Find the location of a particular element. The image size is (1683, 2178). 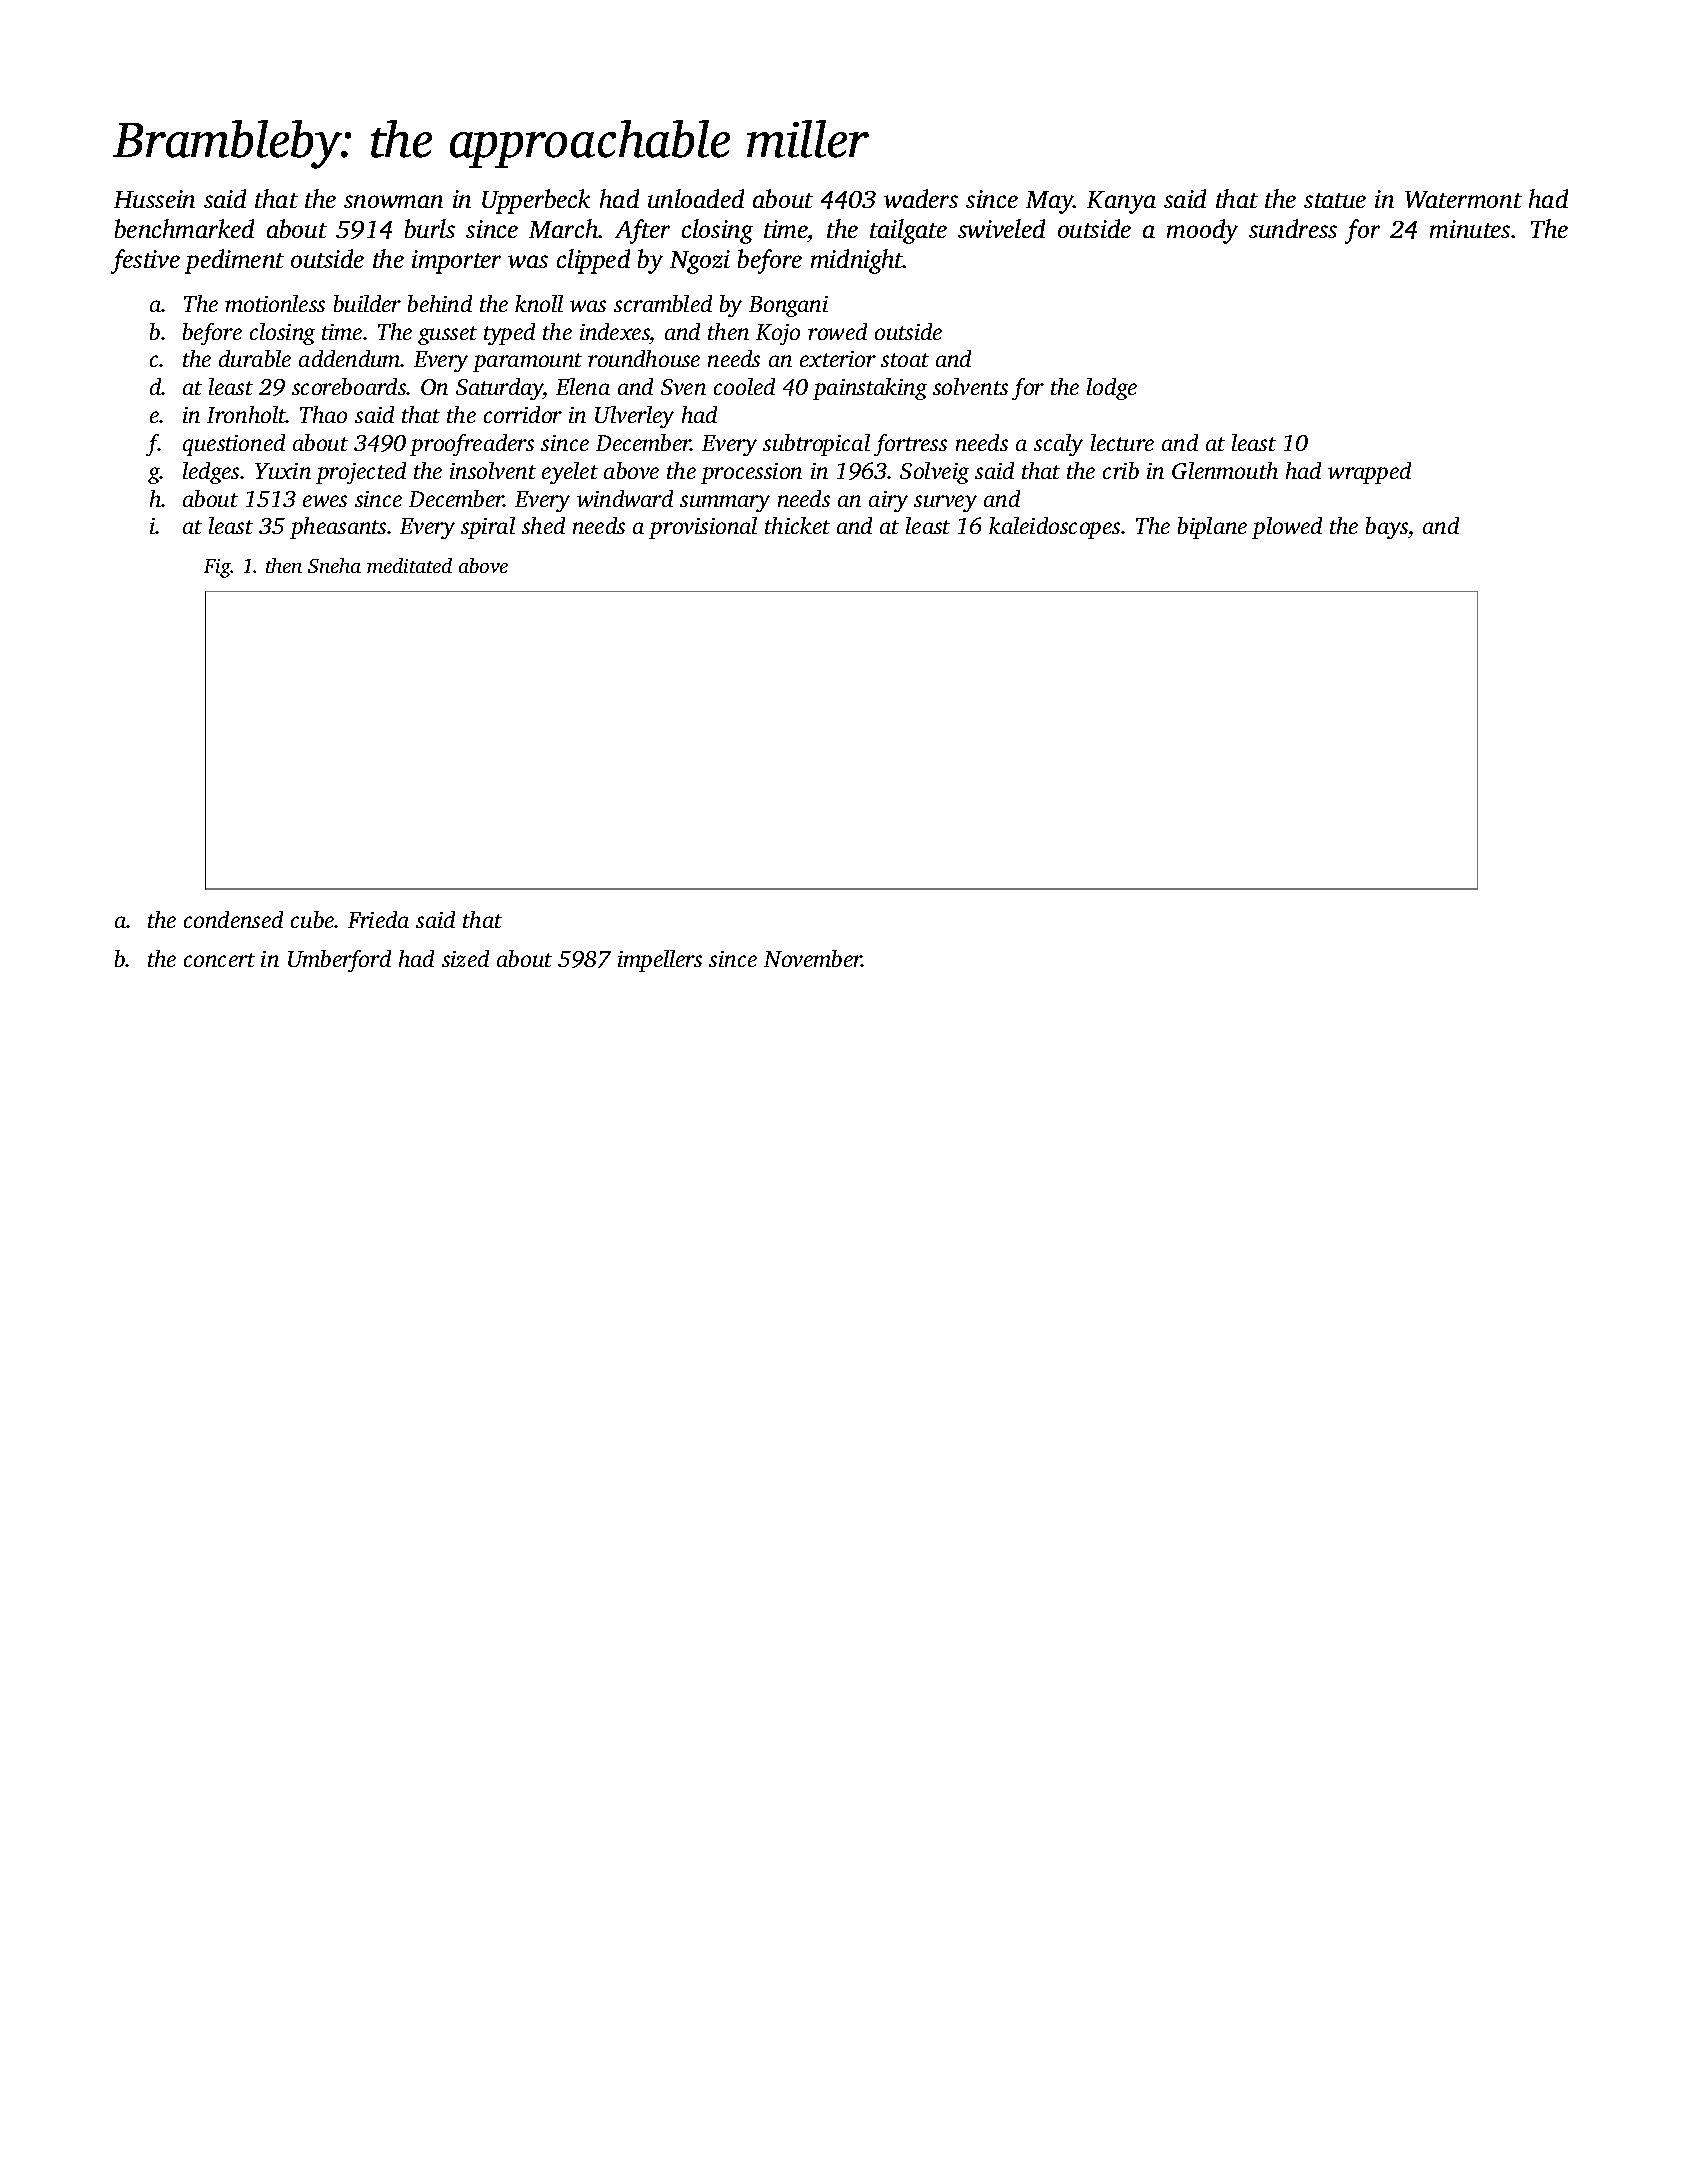

plowed is located at coordinates (1287, 528).
